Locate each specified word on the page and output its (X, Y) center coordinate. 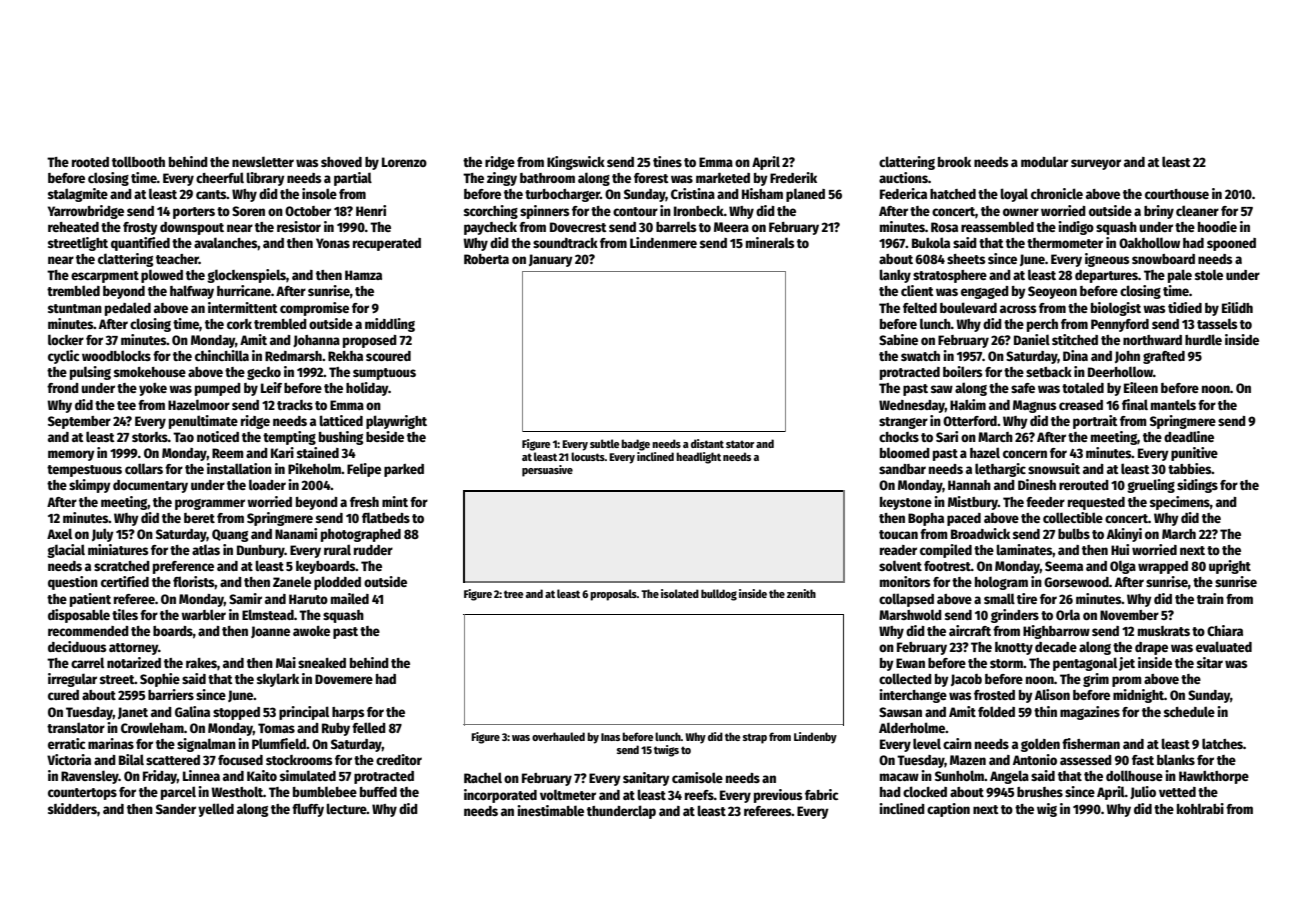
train (1210, 598)
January (551, 260)
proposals (613, 595)
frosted (994, 695)
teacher (177, 259)
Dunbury (261, 551)
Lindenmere (663, 242)
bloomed (905, 452)
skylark (278, 680)
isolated (680, 593)
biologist (1116, 309)
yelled (216, 810)
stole (1209, 274)
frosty (140, 228)
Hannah (969, 485)
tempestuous (84, 471)
